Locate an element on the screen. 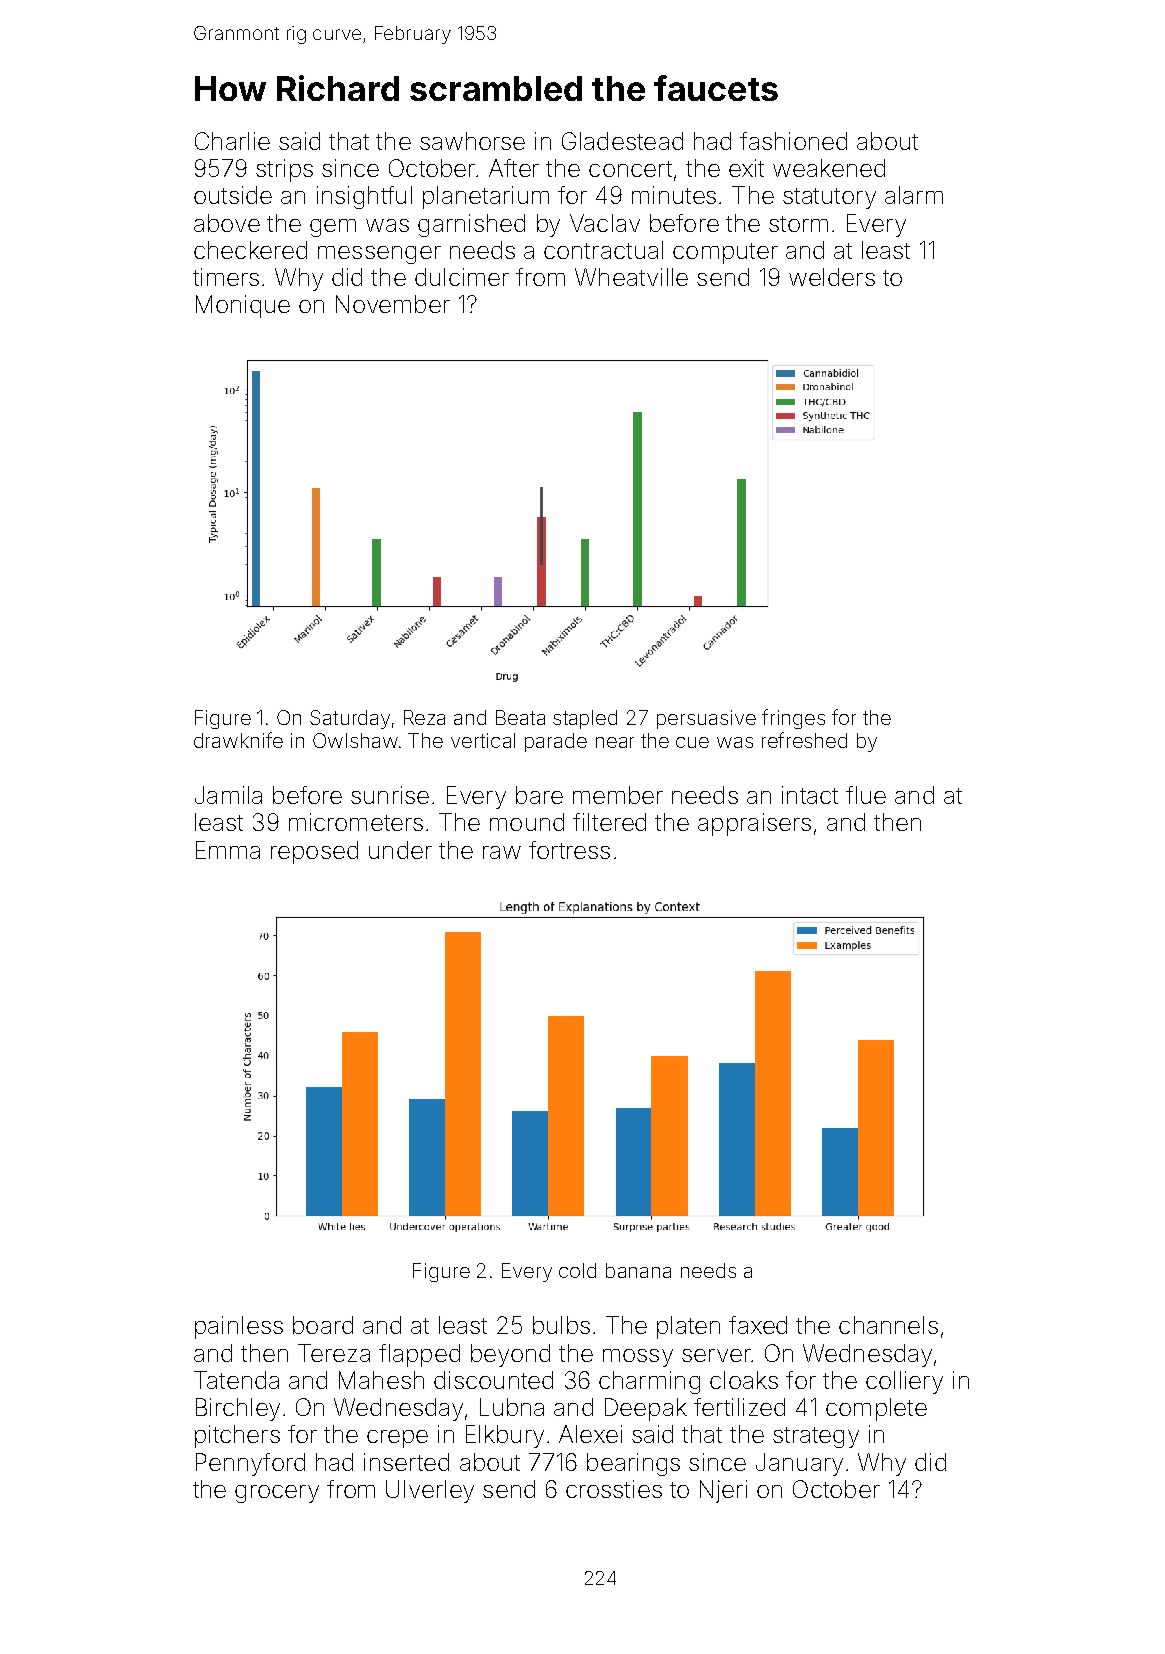 Image resolution: width=1165 pixels, height=1654 pixels. colliery is located at coordinates (904, 1382).
